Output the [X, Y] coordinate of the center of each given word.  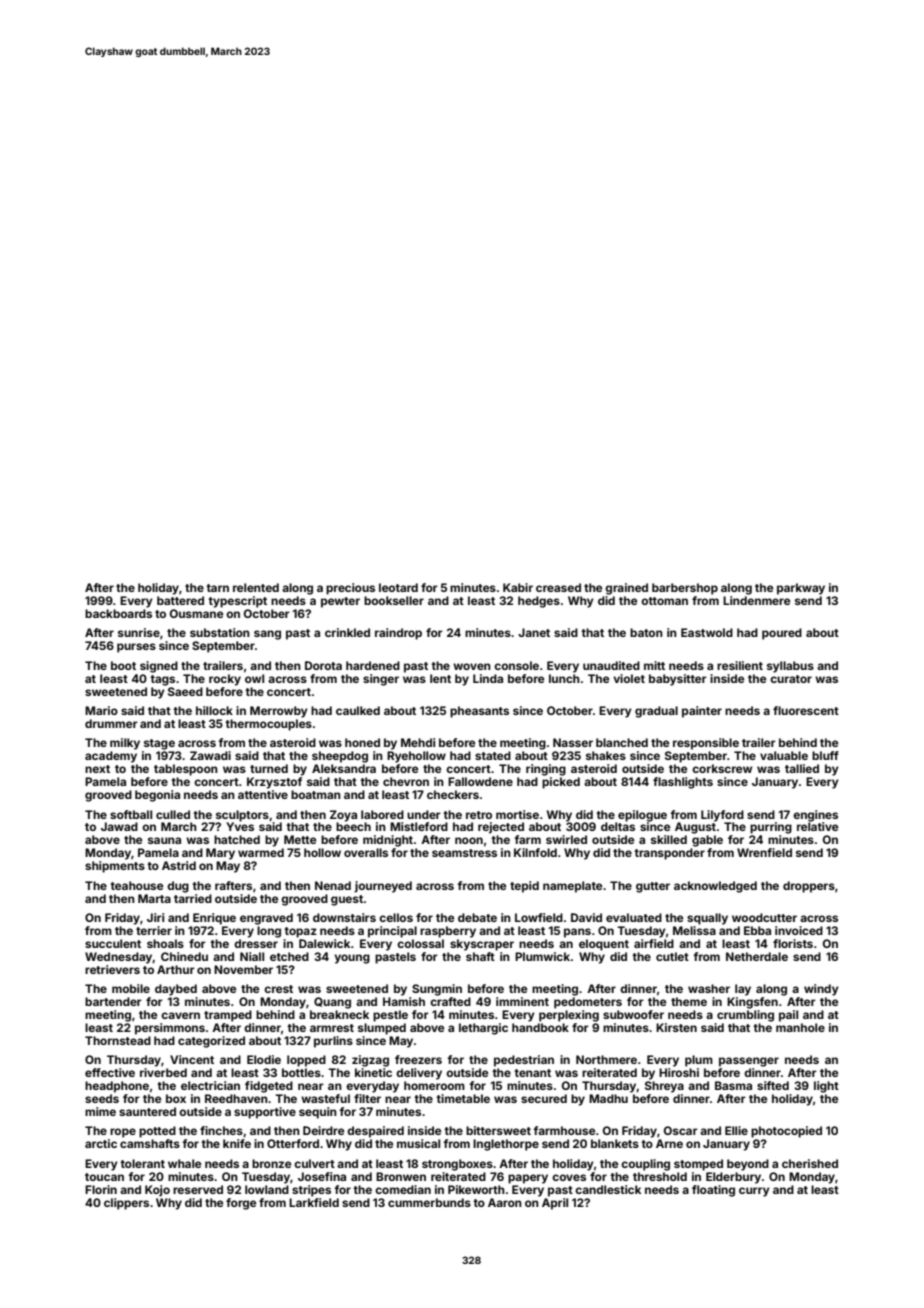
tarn [217, 588]
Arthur [176, 969]
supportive [265, 1113]
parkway [801, 589]
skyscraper [482, 945]
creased [558, 587]
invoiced [799, 930]
